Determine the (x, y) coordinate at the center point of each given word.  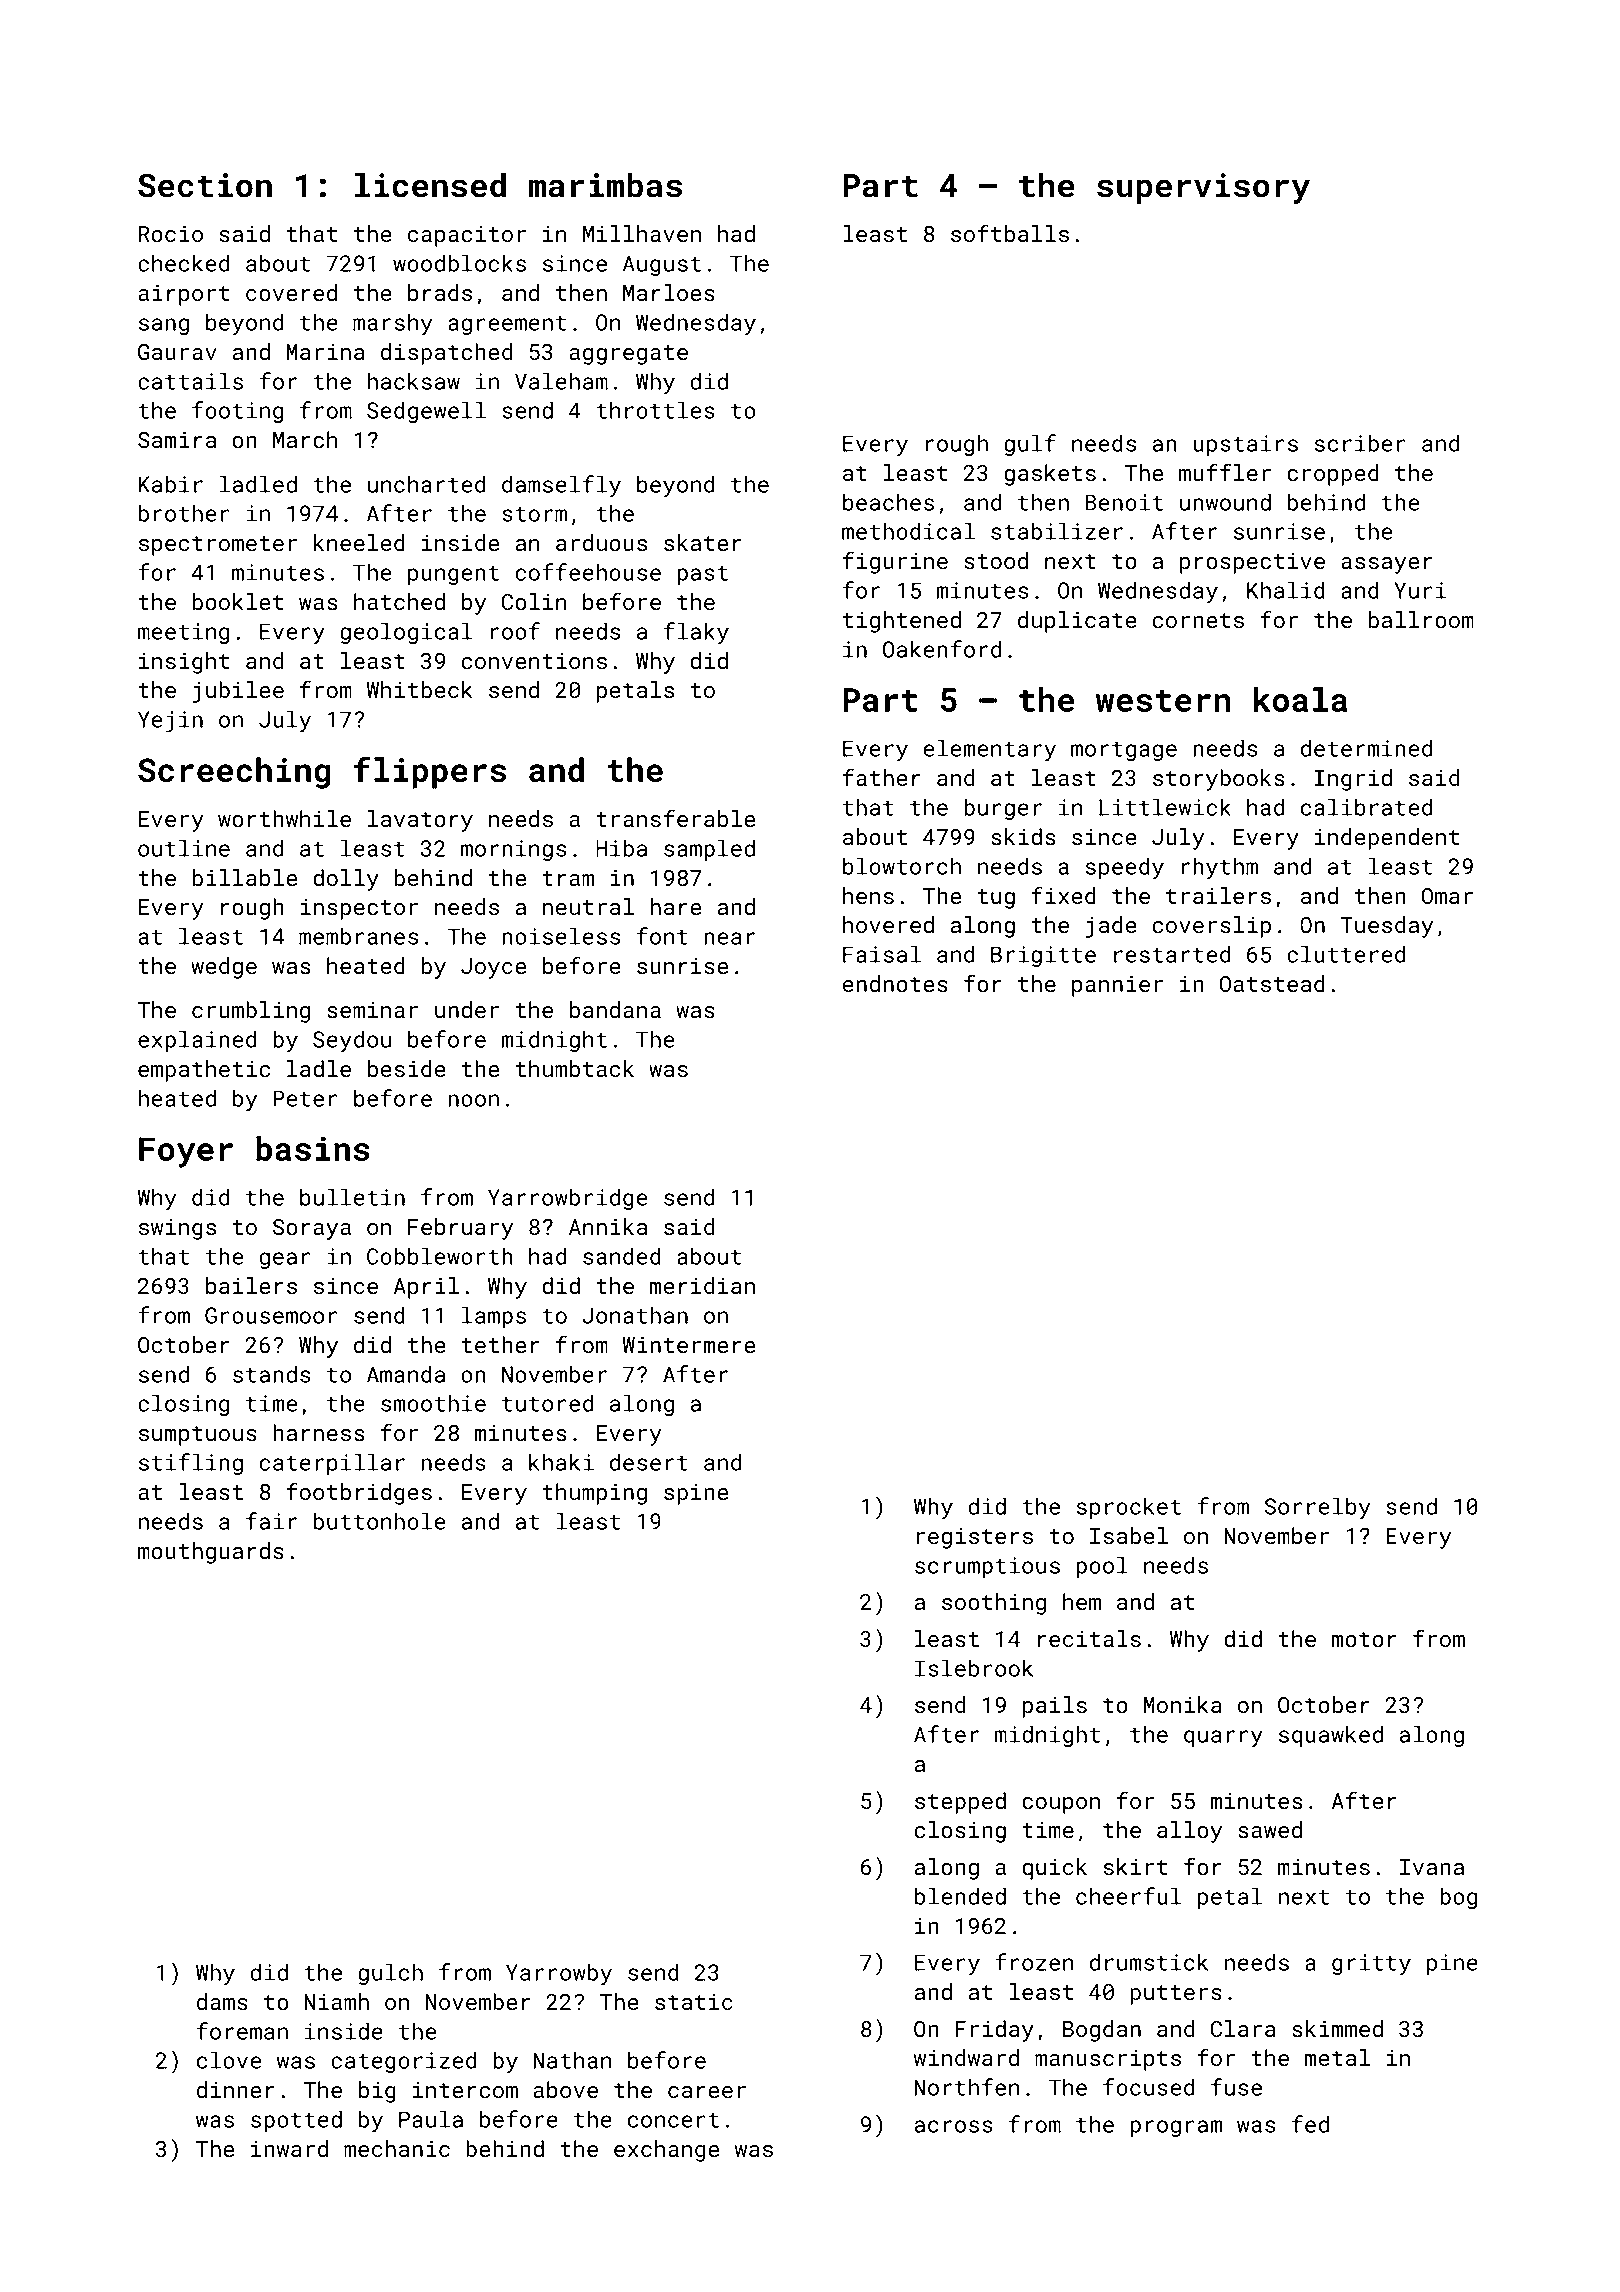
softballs (1010, 233)
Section (205, 185)
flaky (696, 633)
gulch (390, 1974)
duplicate (1077, 622)
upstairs (1245, 445)
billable (244, 877)
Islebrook (974, 1668)
